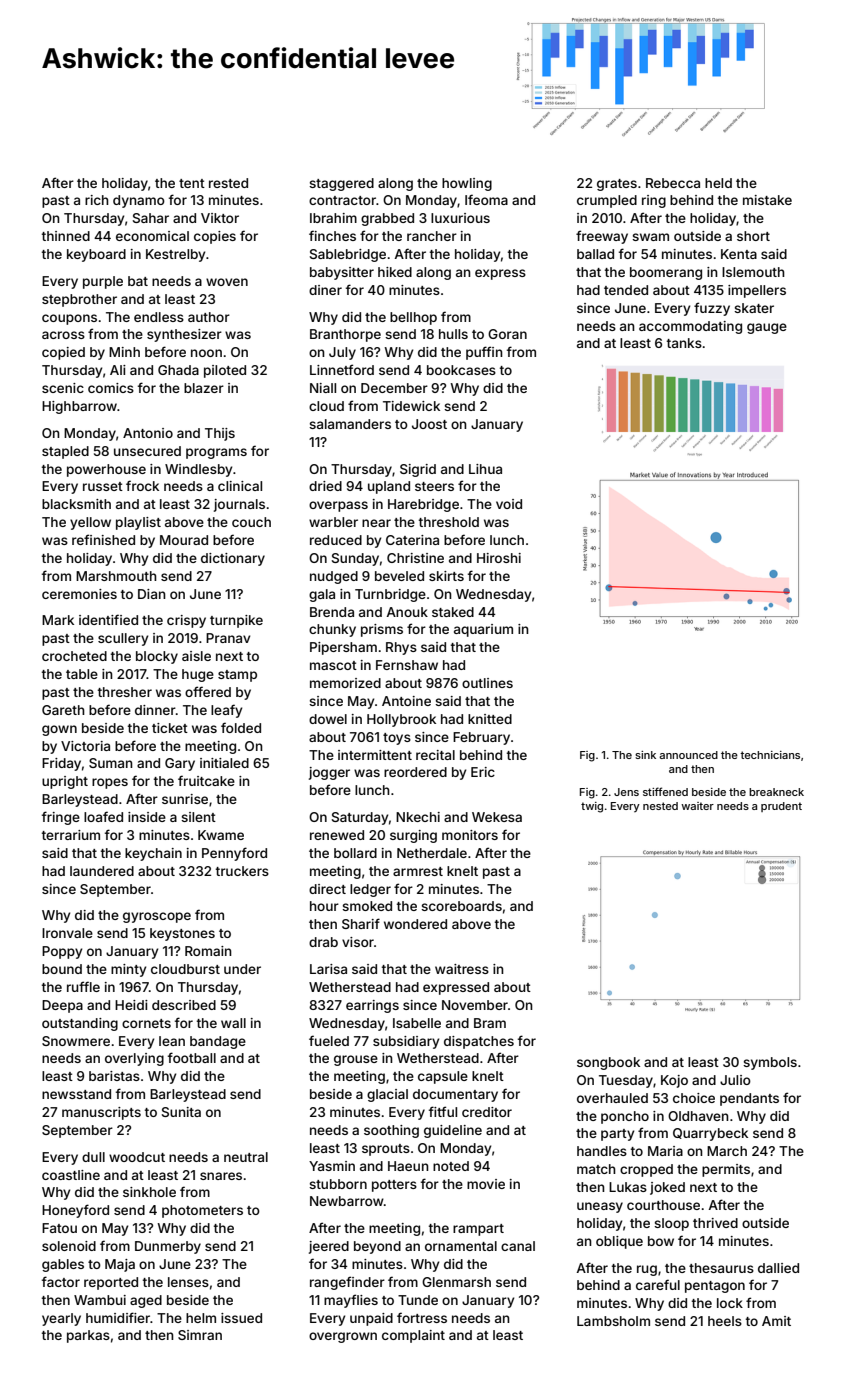 This screenshot has height=1400, width=849. I want to click on initialed, so click(224, 763).
